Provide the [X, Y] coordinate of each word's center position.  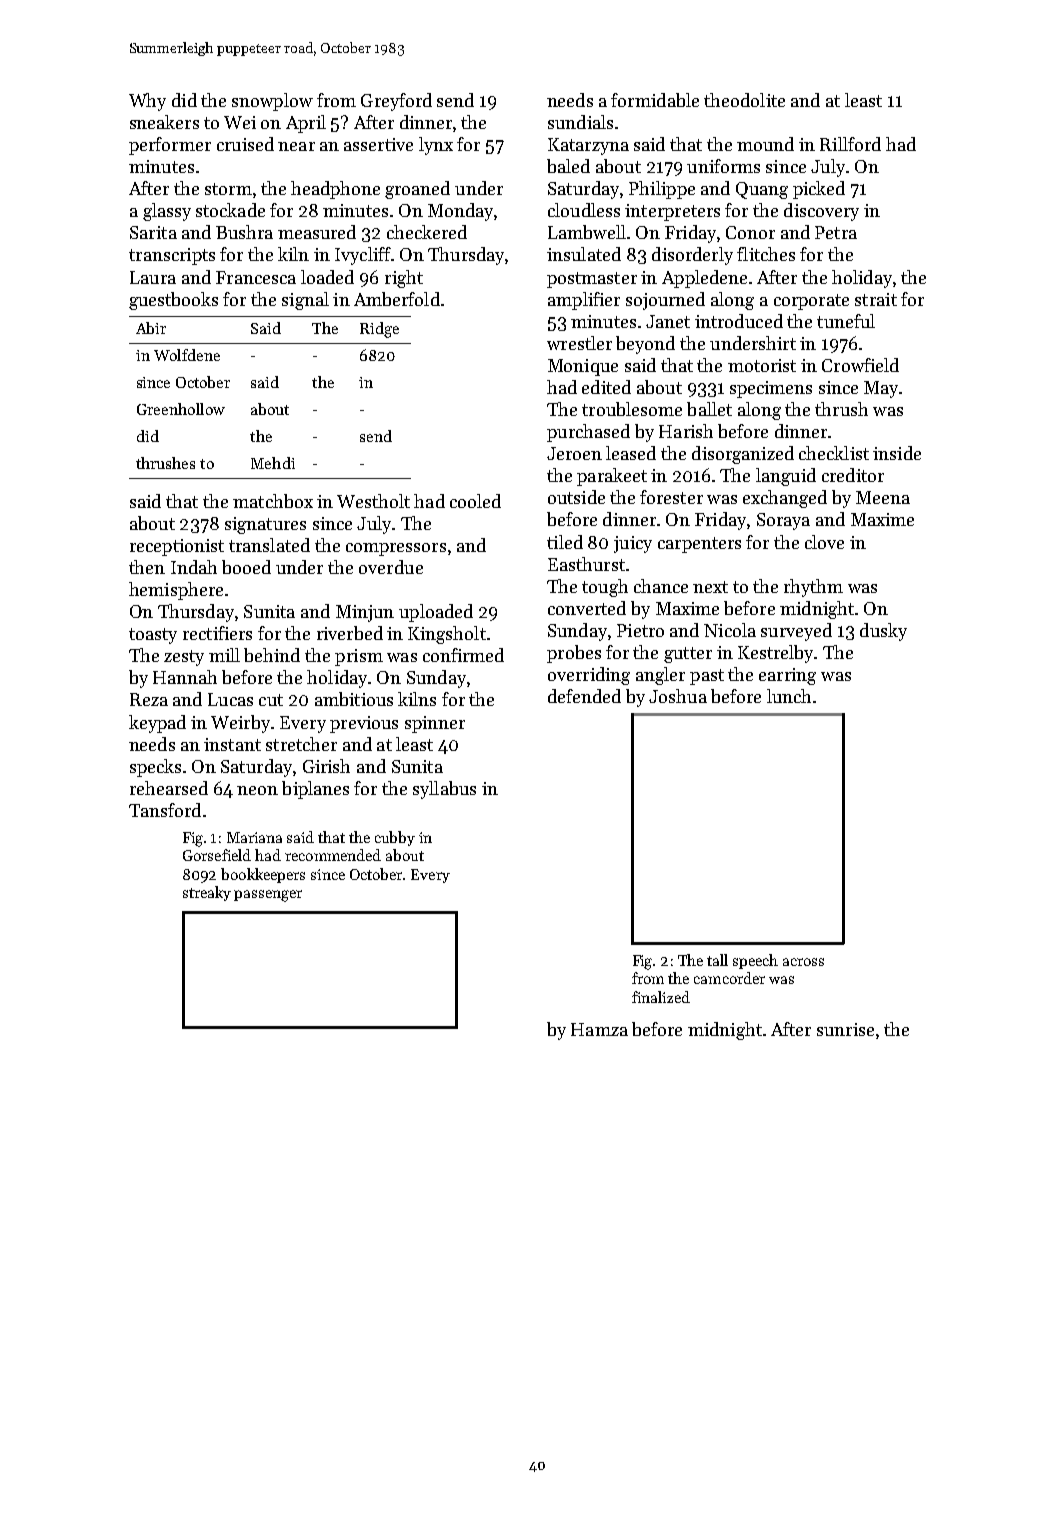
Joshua [678, 696]
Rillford [850, 144]
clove [824, 542]
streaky [207, 893]
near [296, 146]
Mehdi [273, 463]
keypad [157, 724]
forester [671, 497]
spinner [435, 724]
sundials [580, 122]
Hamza [599, 1029]
